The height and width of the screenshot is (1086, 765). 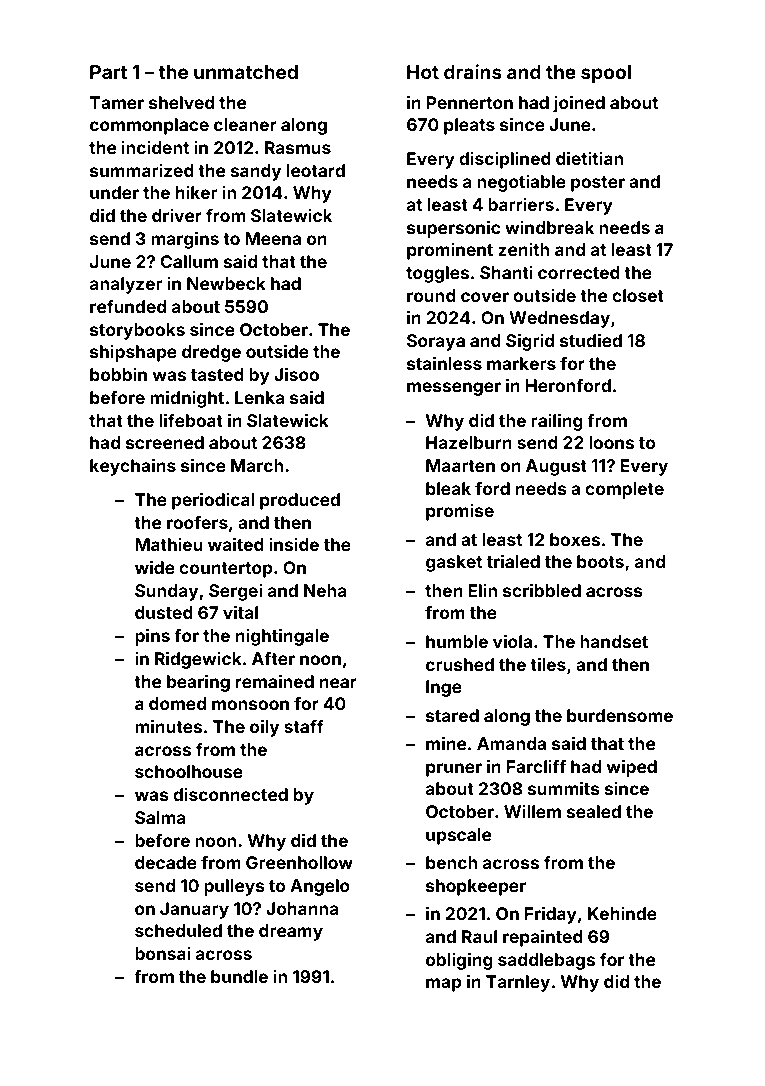 What do you see at coordinates (542, 590) in the screenshot?
I see `scribbled` at bounding box center [542, 590].
